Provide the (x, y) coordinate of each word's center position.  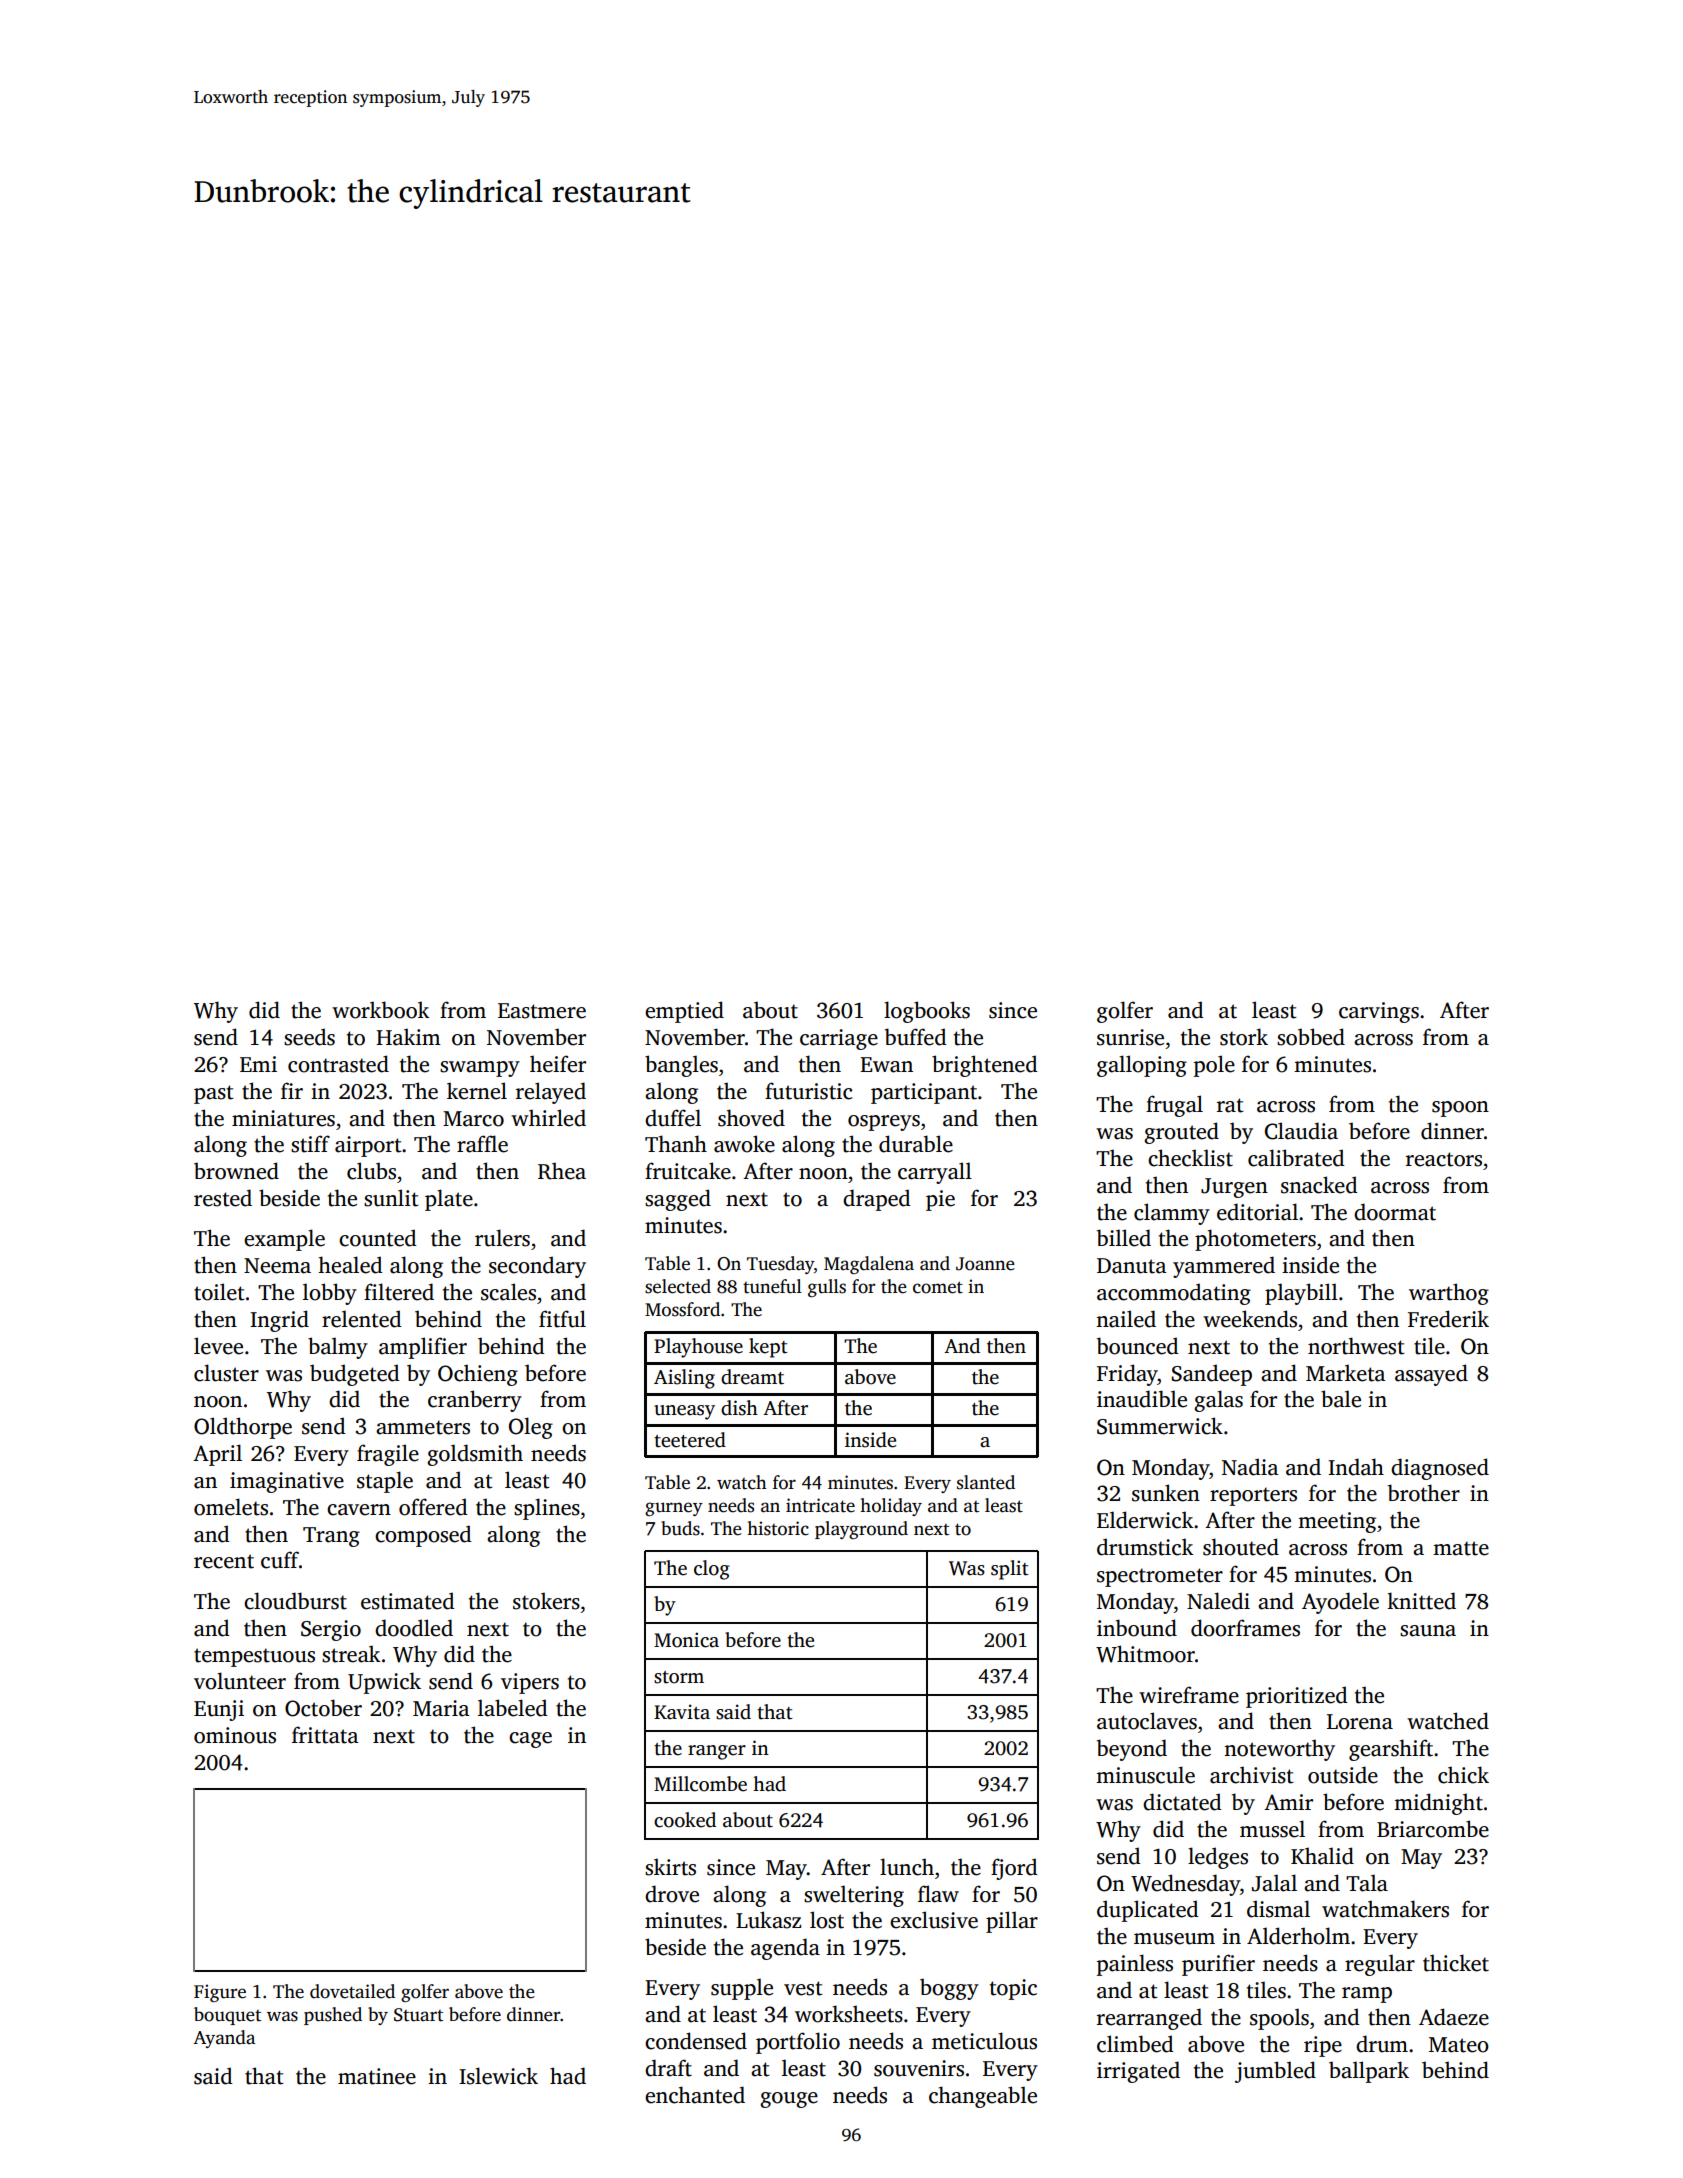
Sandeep (1212, 1375)
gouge (789, 2100)
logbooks (927, 1012)
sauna (1428, 1631)
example (284, 1240)
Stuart (418, 2015)
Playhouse (698, 1348)
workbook (381, 1010)
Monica (686, 1640)
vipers (530, 1683)
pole (1214, 1066)
